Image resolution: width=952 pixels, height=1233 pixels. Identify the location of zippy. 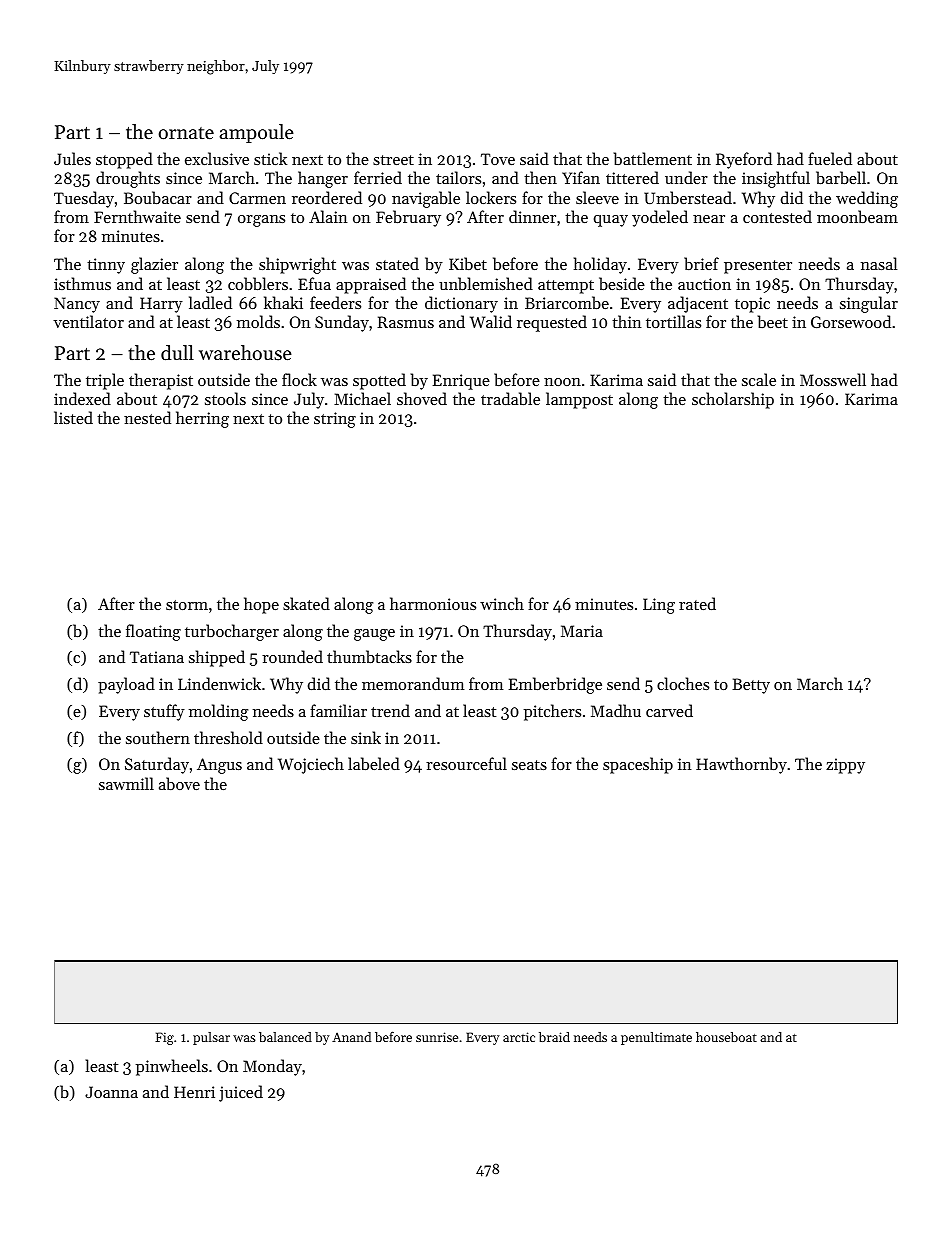
(845, 766).
